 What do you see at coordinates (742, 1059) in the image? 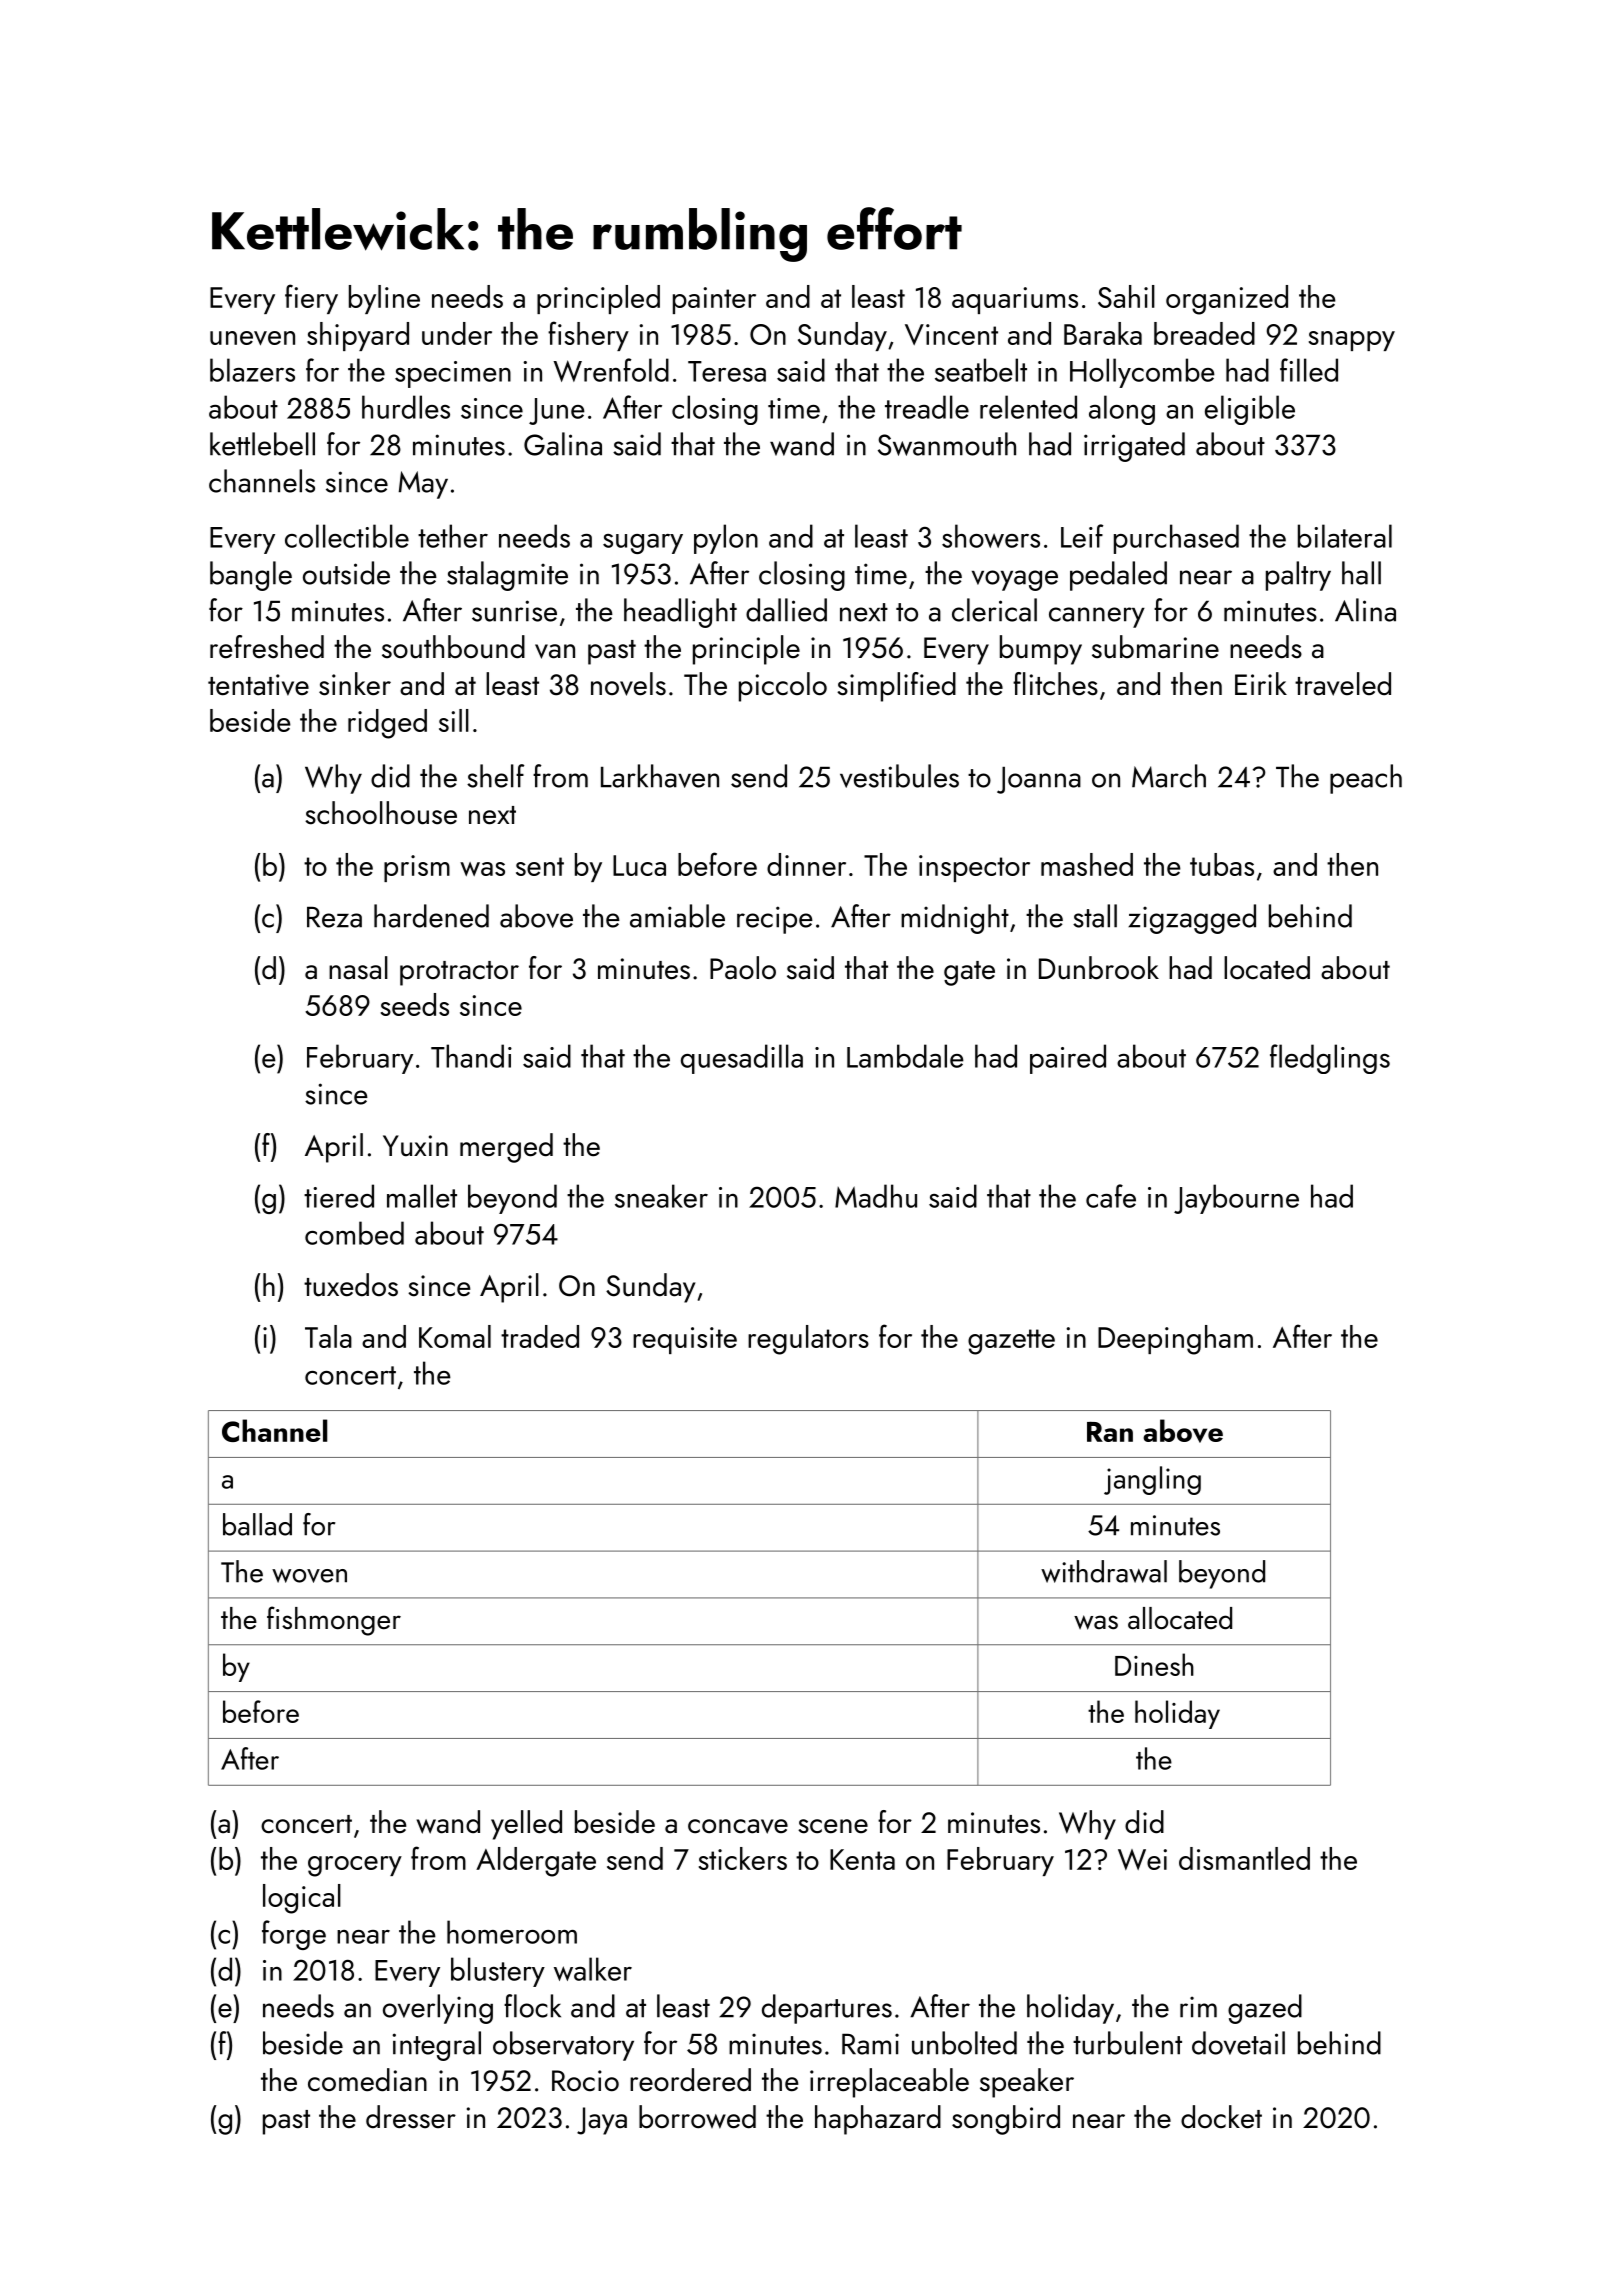
I see `quesadilla` at bounding box center [742, 1059].
